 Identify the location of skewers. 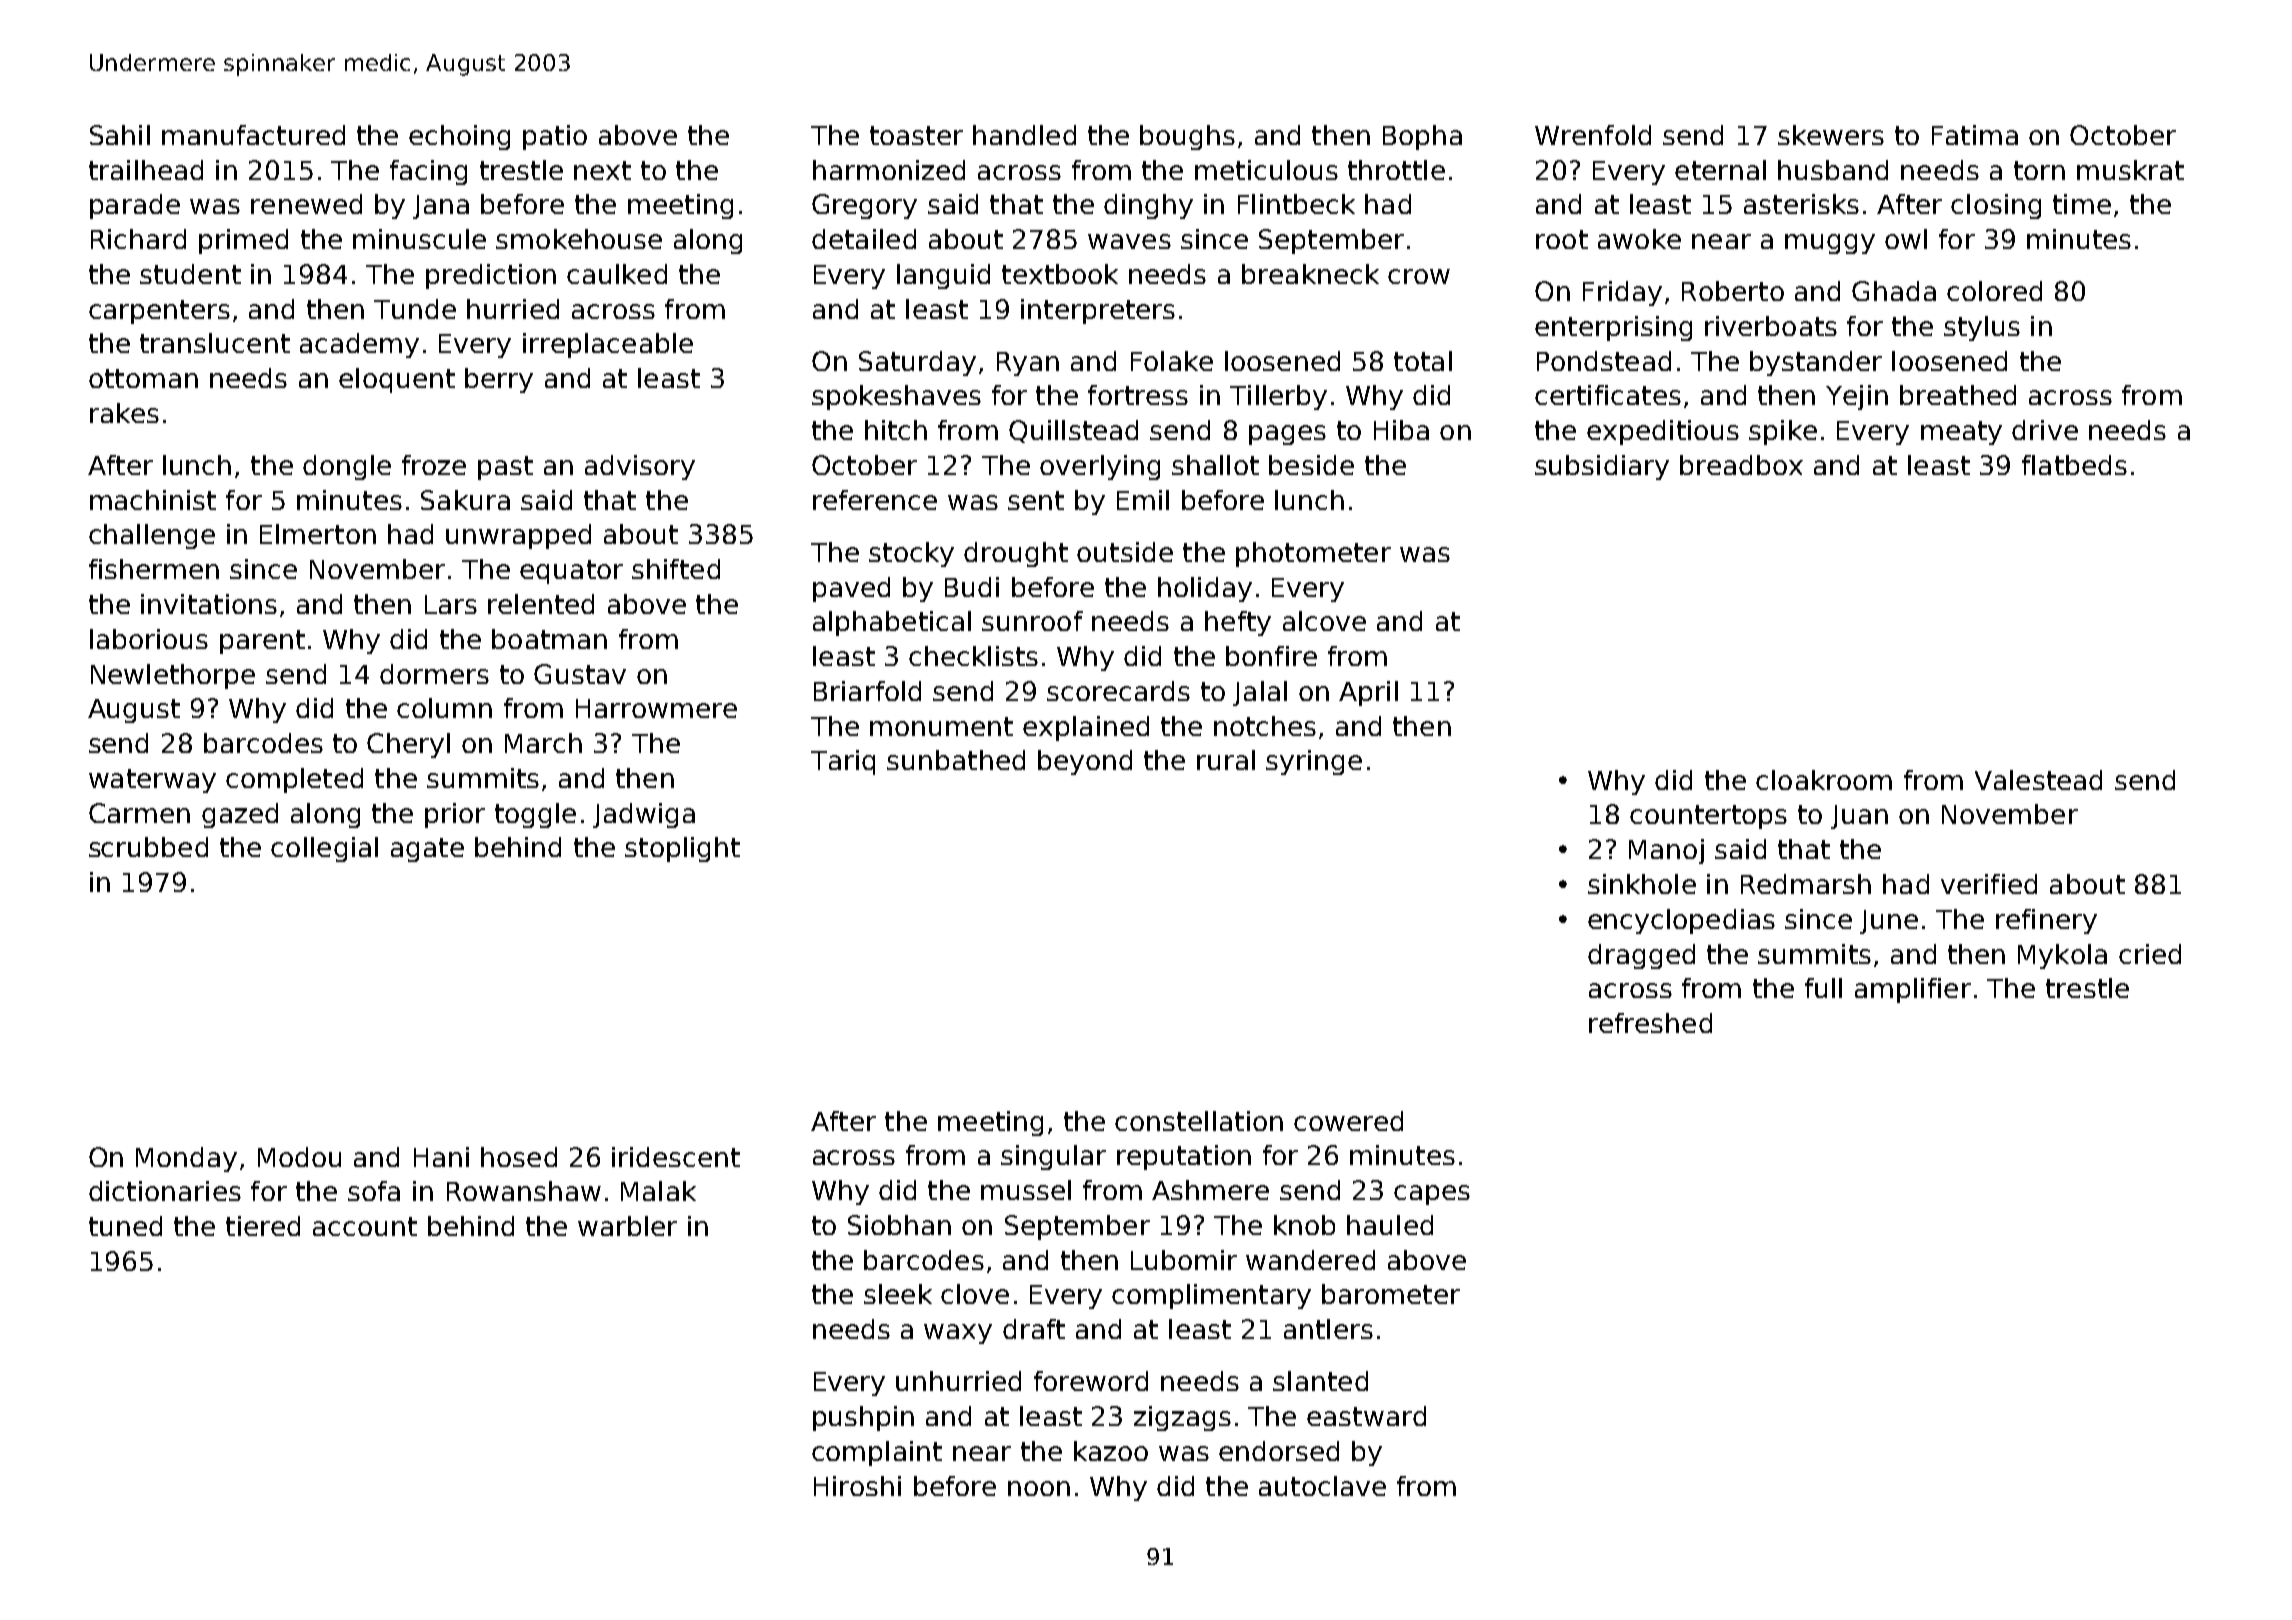
(1831, 135).
